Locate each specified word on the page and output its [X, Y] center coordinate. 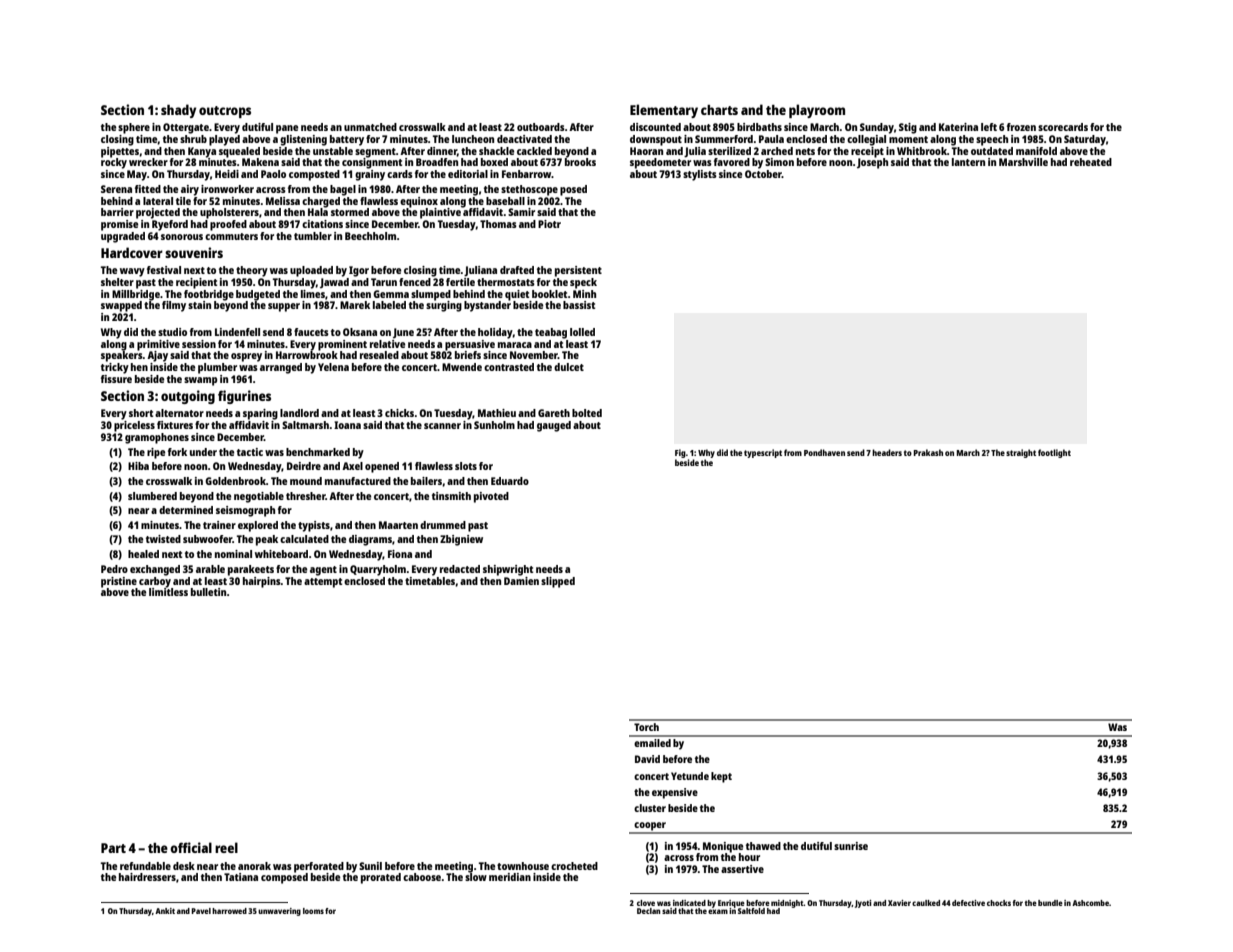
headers [887, 452]
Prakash [928, 452]
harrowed [229, 911]
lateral [158, 201]
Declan [648, 911]
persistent [578, 271]
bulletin [209, 592]
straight [1021, 453]
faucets [311, 332]
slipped [558, 582]
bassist [579, 305]
